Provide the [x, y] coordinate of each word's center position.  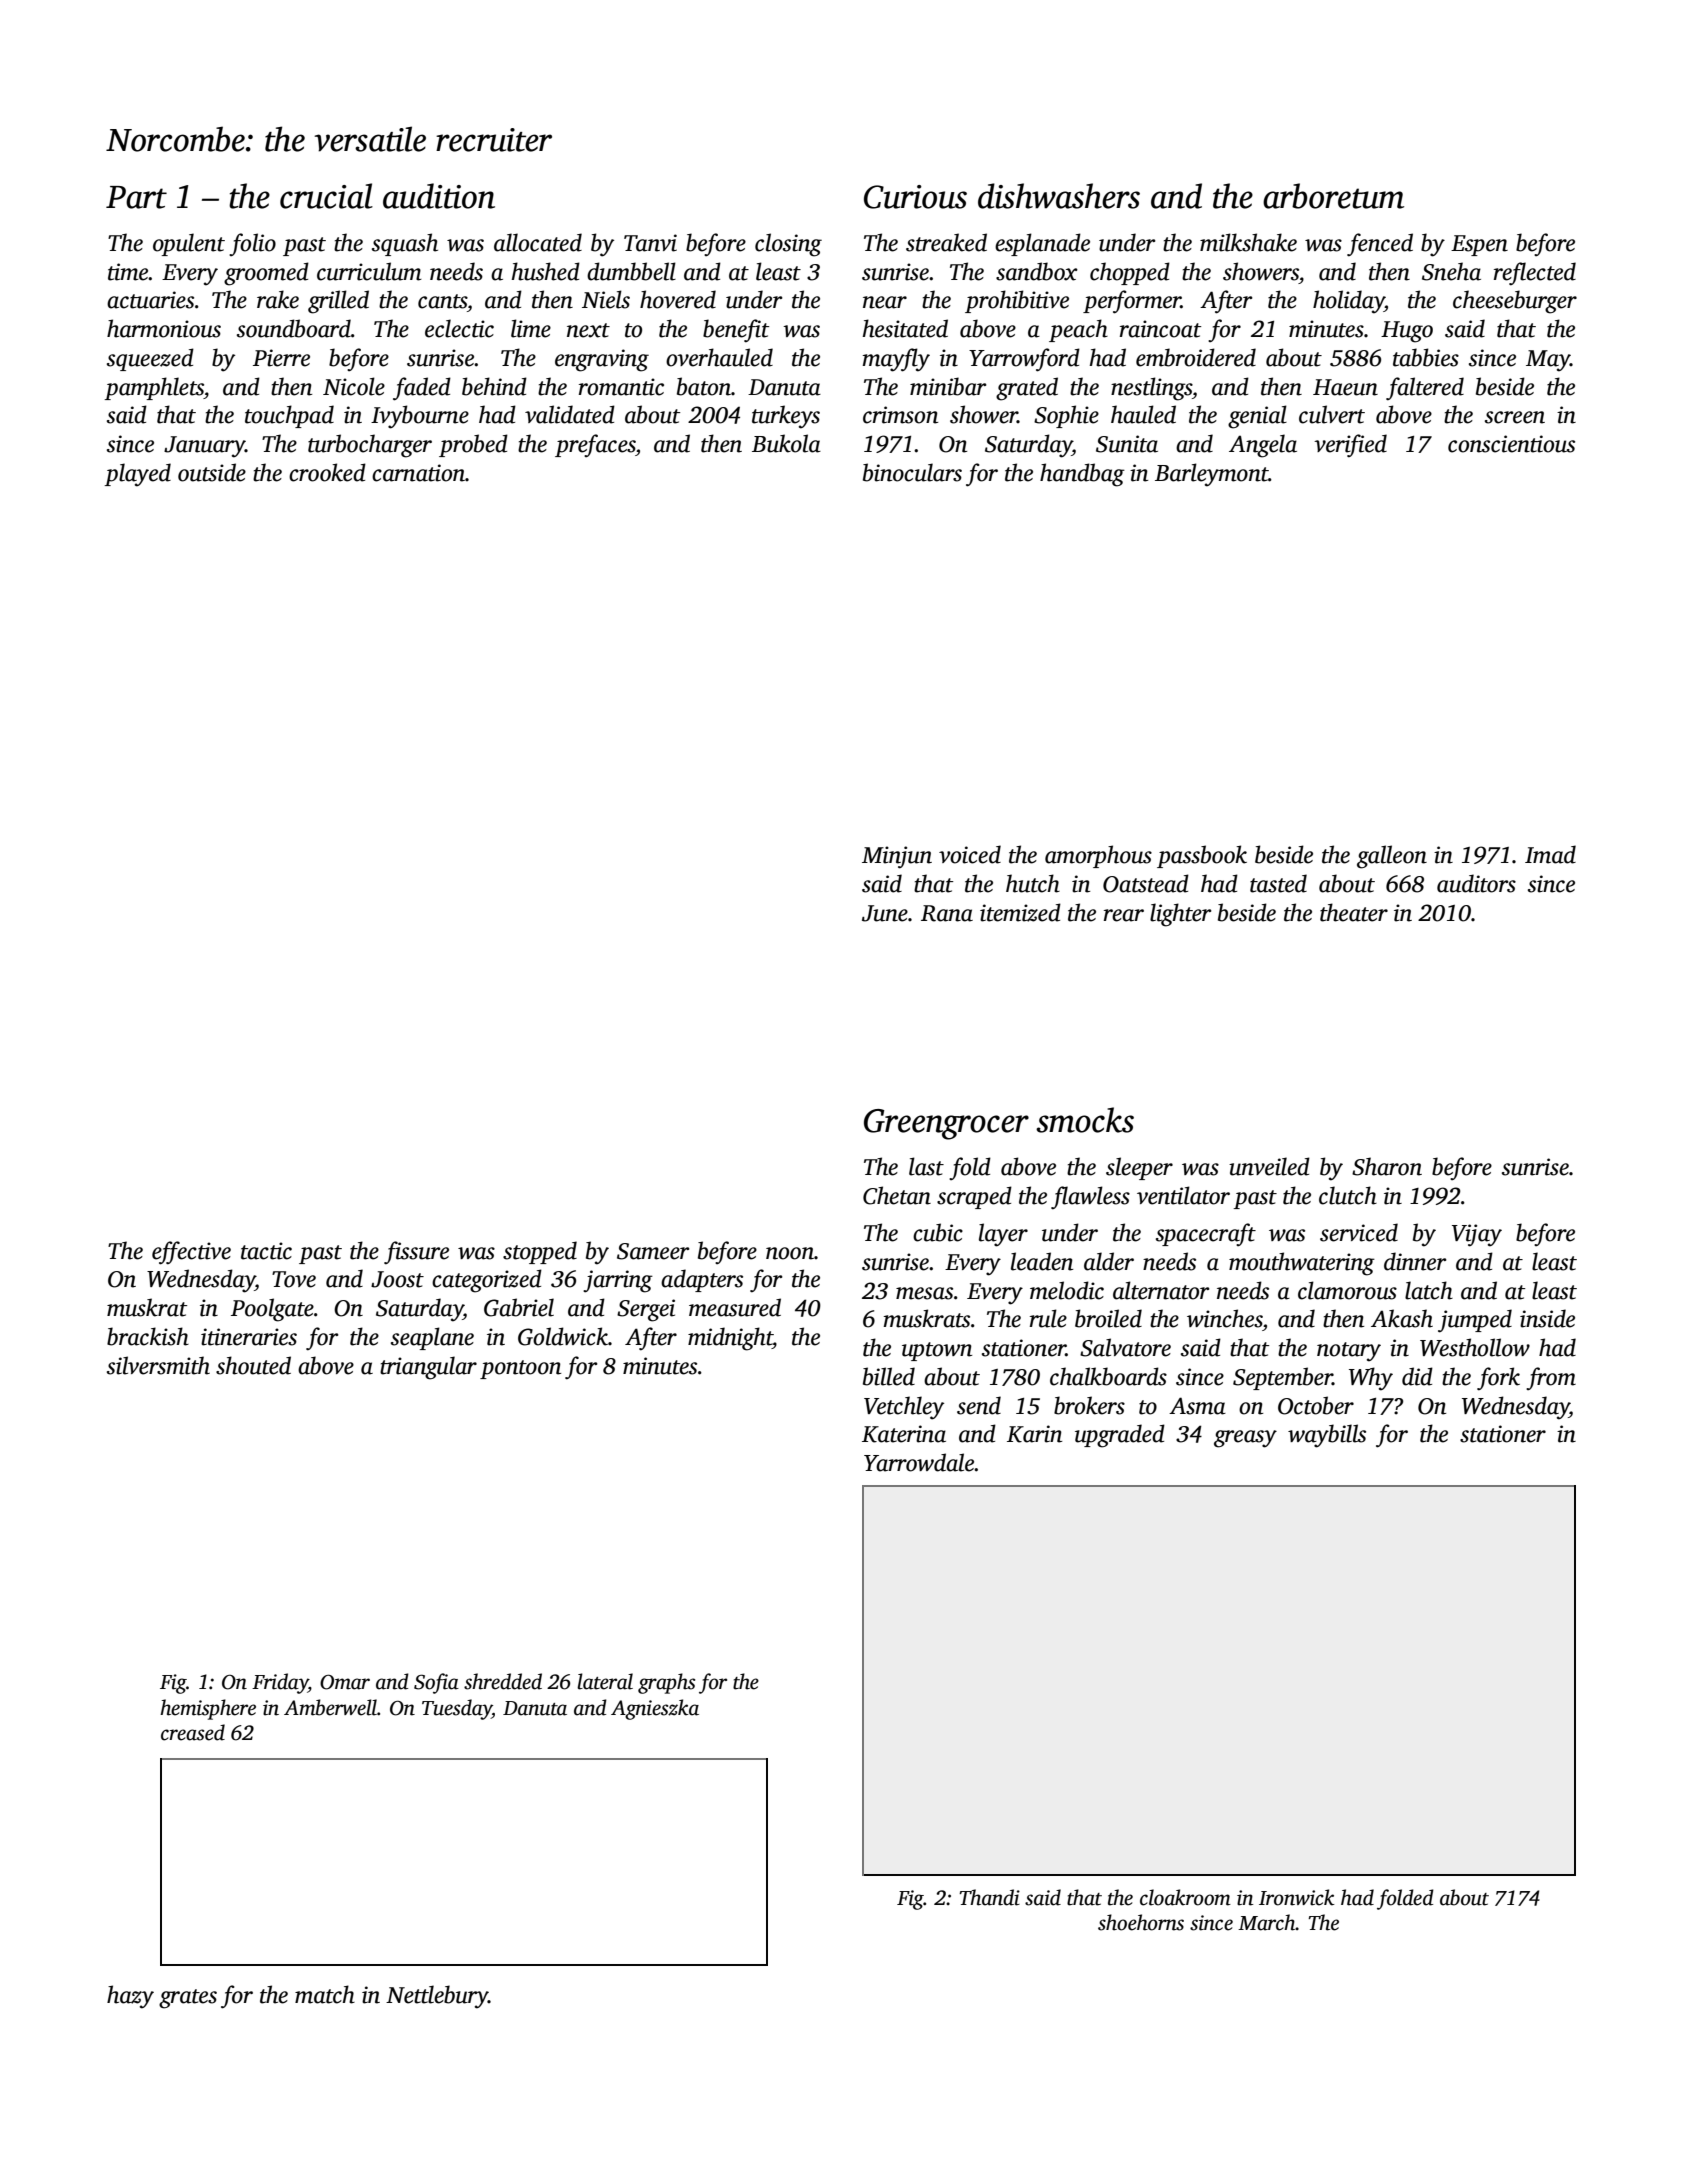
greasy [1245, 1439]
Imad [1550, 854]
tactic [266, 1251]
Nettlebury [437, 1997]
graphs [666, 1683]
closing [788, 245]
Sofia [436, 1683]
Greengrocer [946, 1124]
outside [212, 472]
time [128, 272]
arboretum [1333, 196]
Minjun [897, 857]
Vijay [1477, 1235]
